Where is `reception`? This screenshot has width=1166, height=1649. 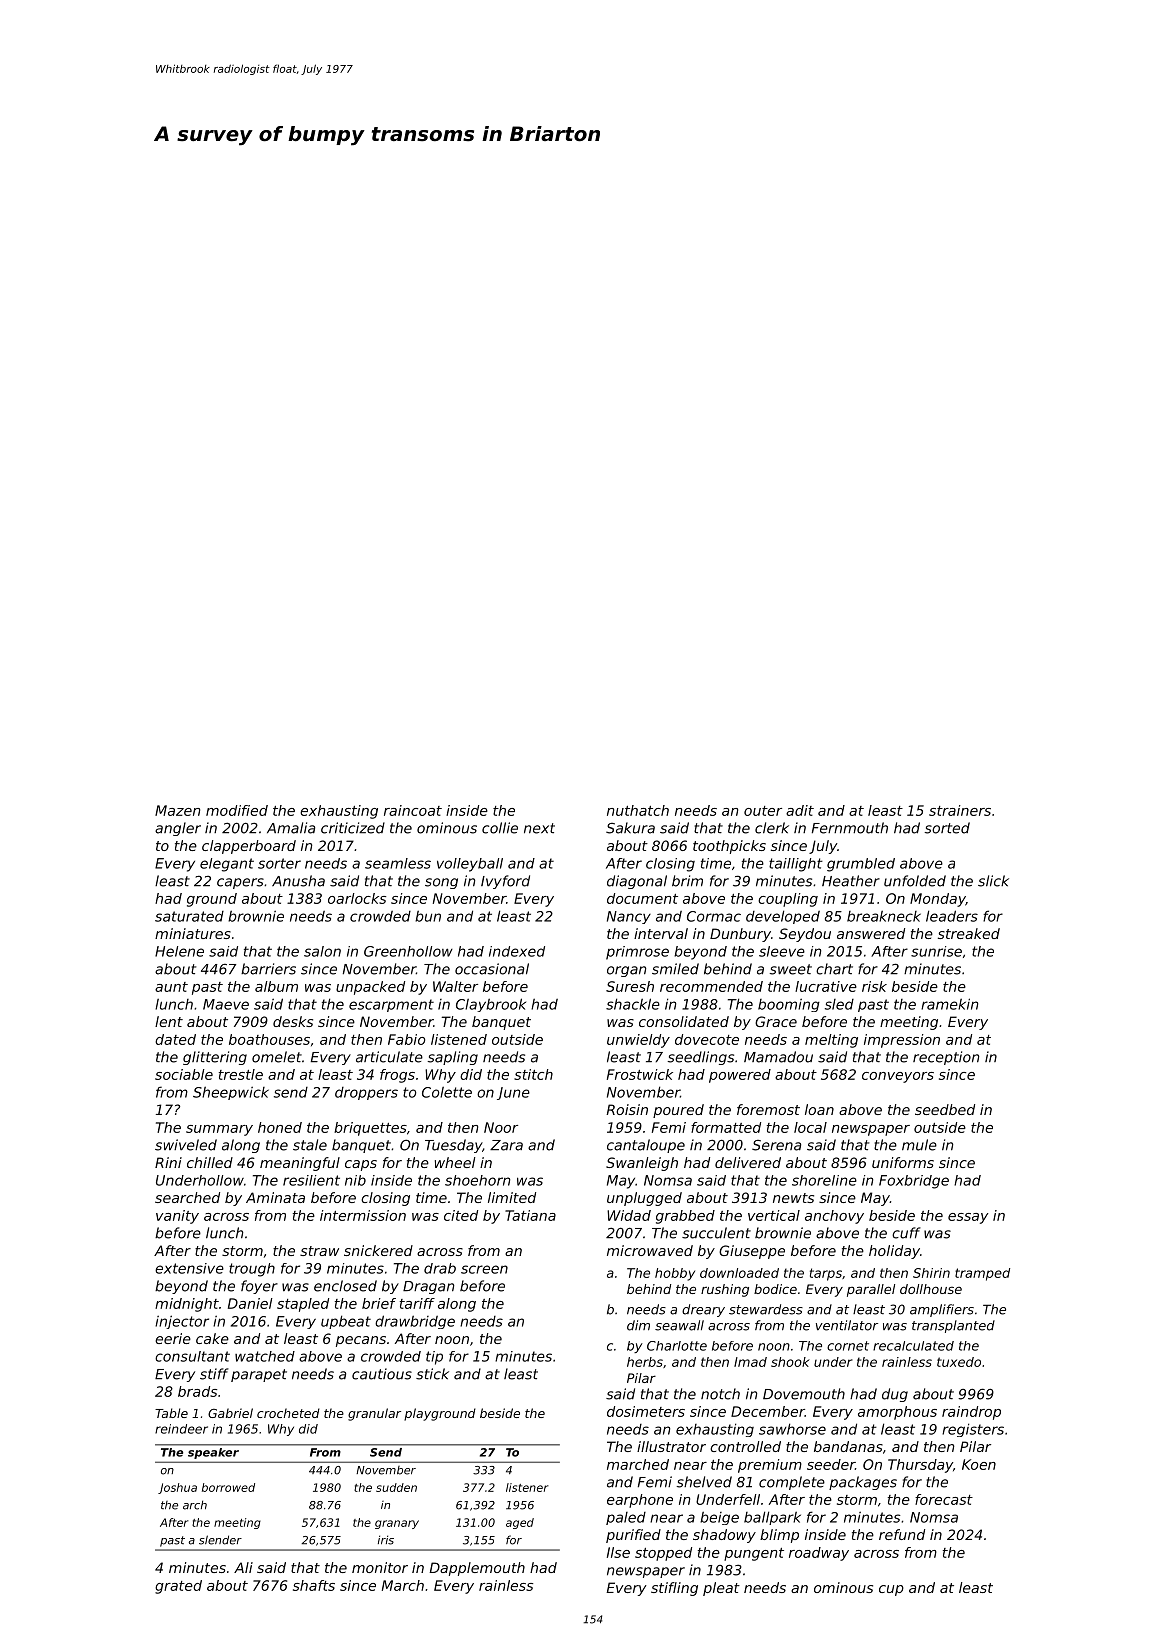 reception is located at coordinates (946, 1058).
